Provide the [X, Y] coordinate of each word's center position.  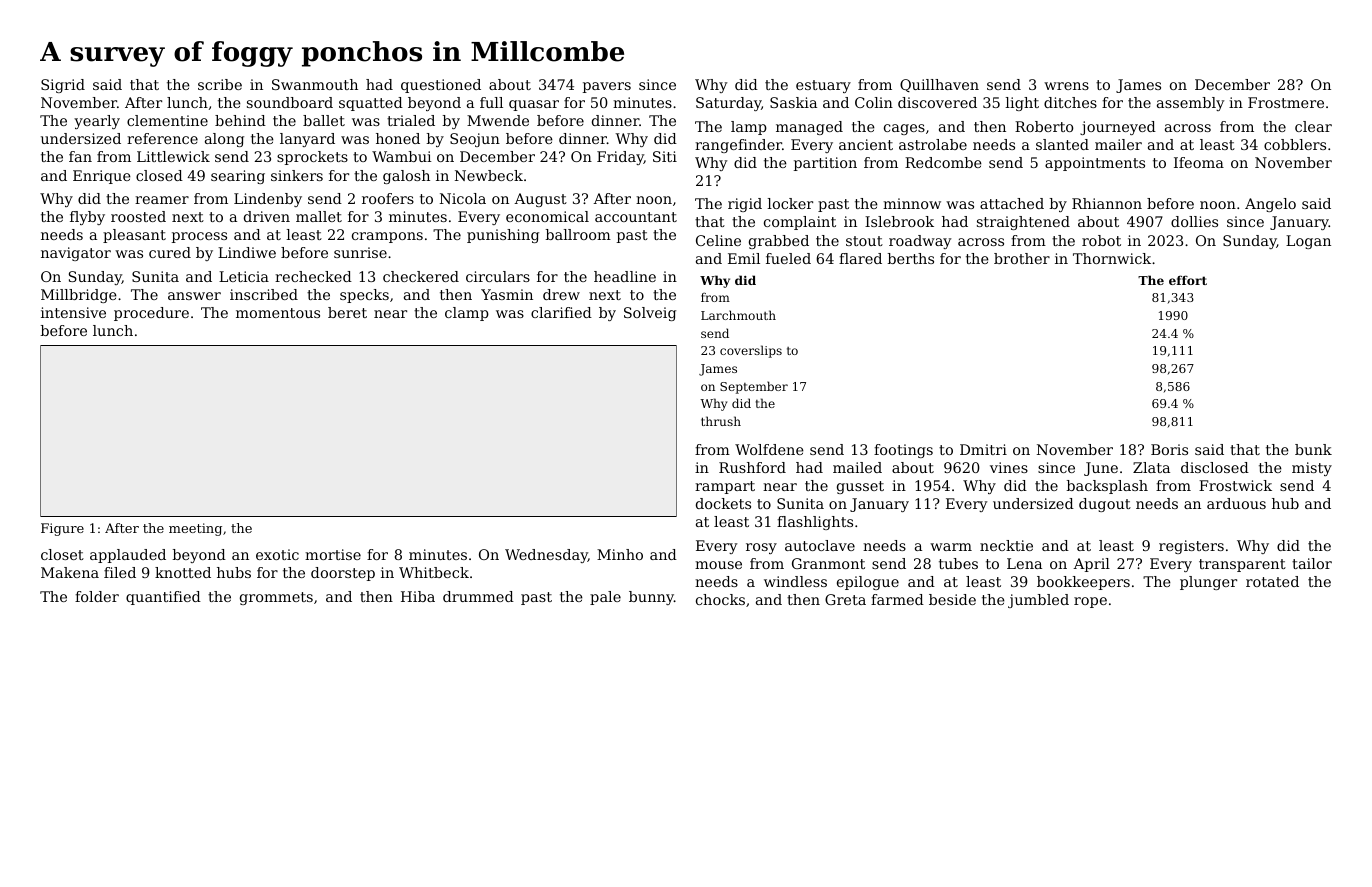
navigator [76, 254]
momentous [278, 313]
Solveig [650, 314]
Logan [1308, 242]
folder [97, 596]
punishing [503, 236]
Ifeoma [1199, 162]
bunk [1313, 449]
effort [1188, 280]
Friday [620, 158]
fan [80, 156]
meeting [195, 529]
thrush [721, 421]
